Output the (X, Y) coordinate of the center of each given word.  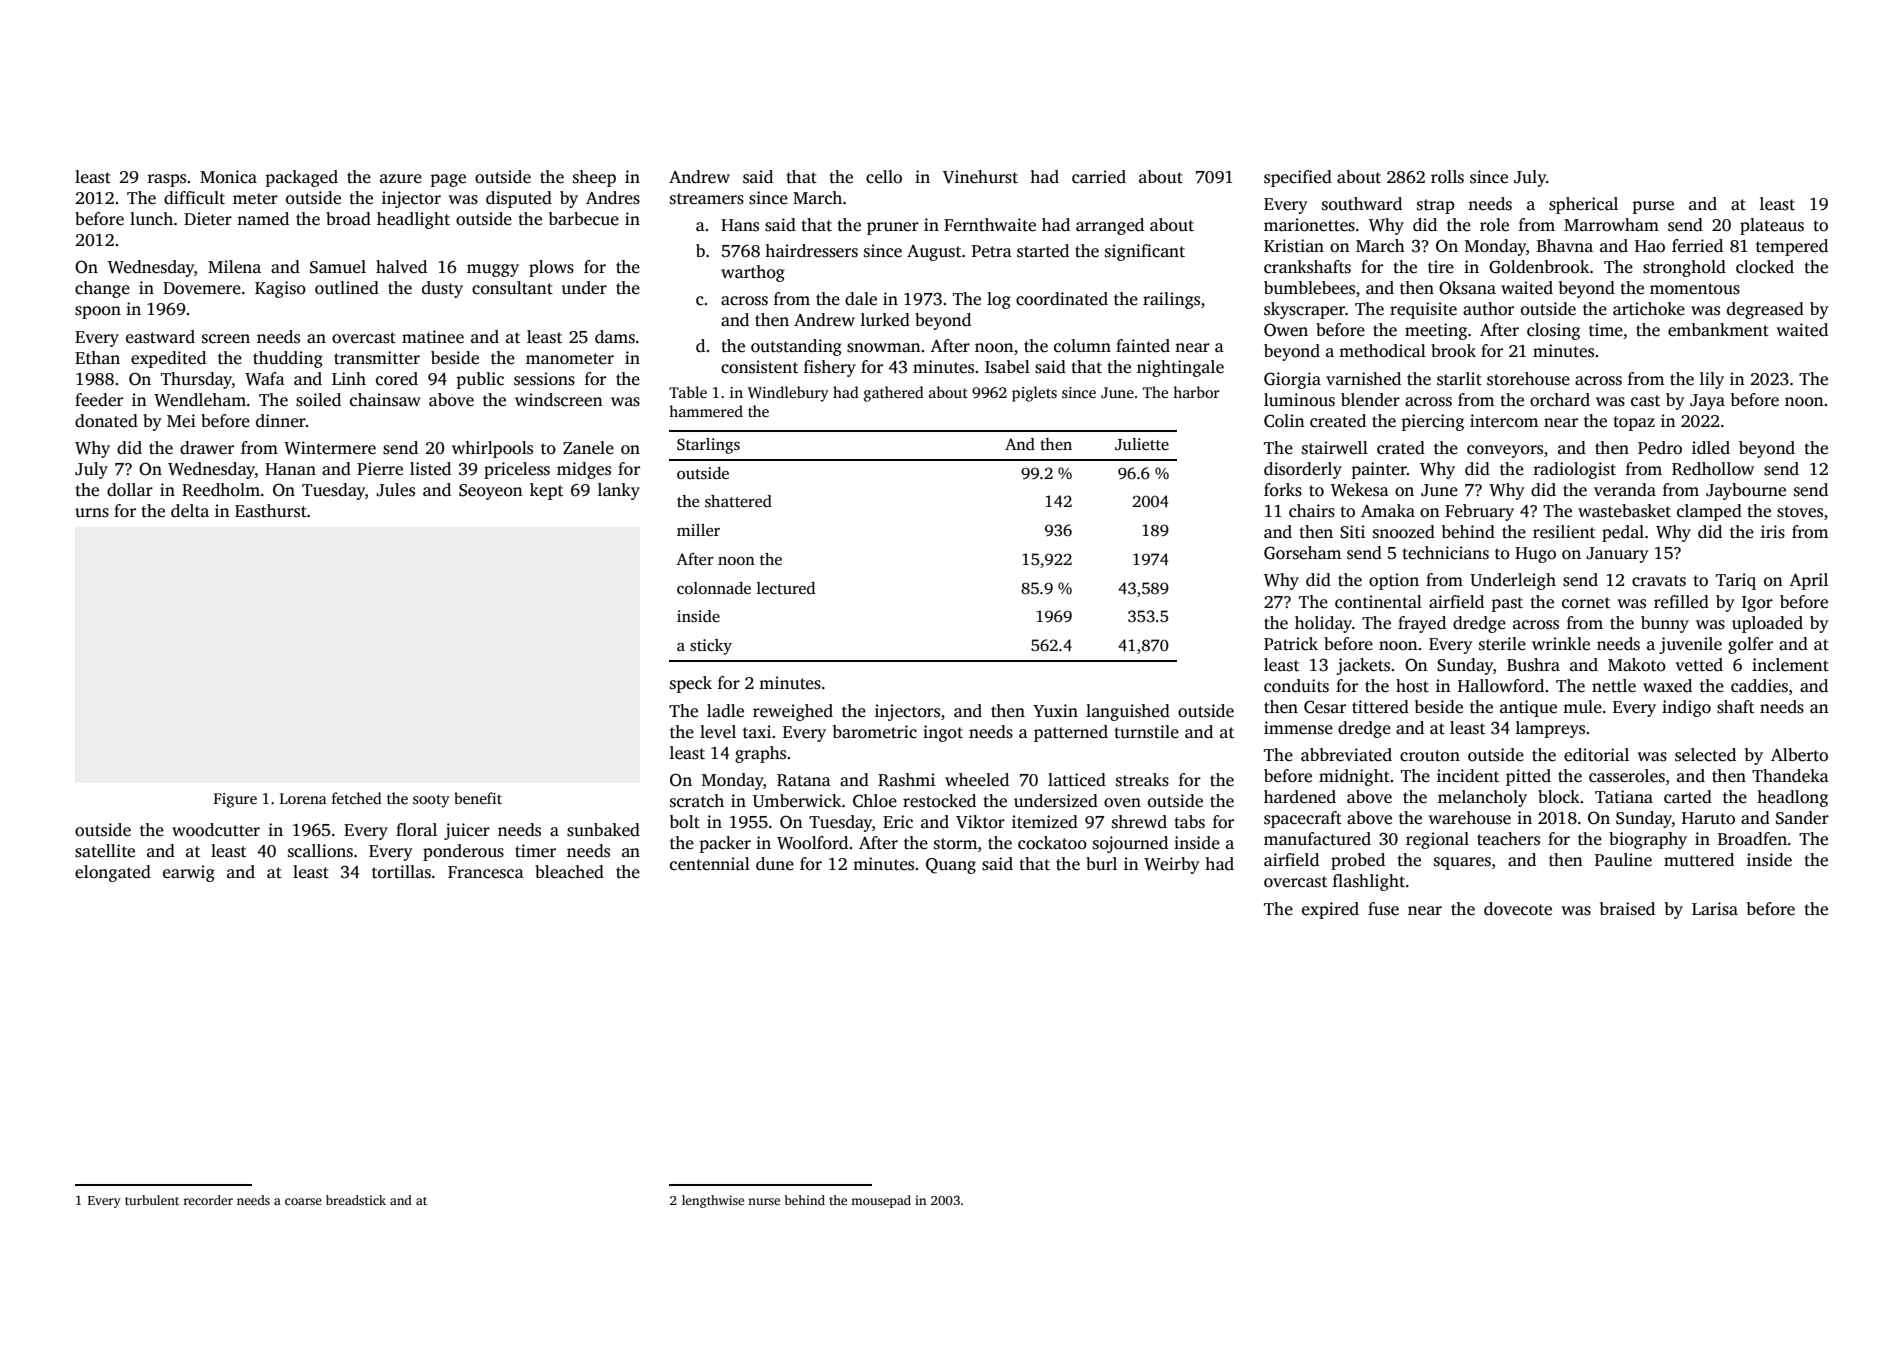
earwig (189, 873)
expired (1330, 910)
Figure (235, 800)
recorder (208, 1200)
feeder (99, 400)
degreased (1765, 310)
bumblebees (1309, 288)
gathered (894, 394)
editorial (1596, 755)
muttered (1699, 860)
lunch (151, 219)
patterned (1071, 733)
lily (1712, 380)
